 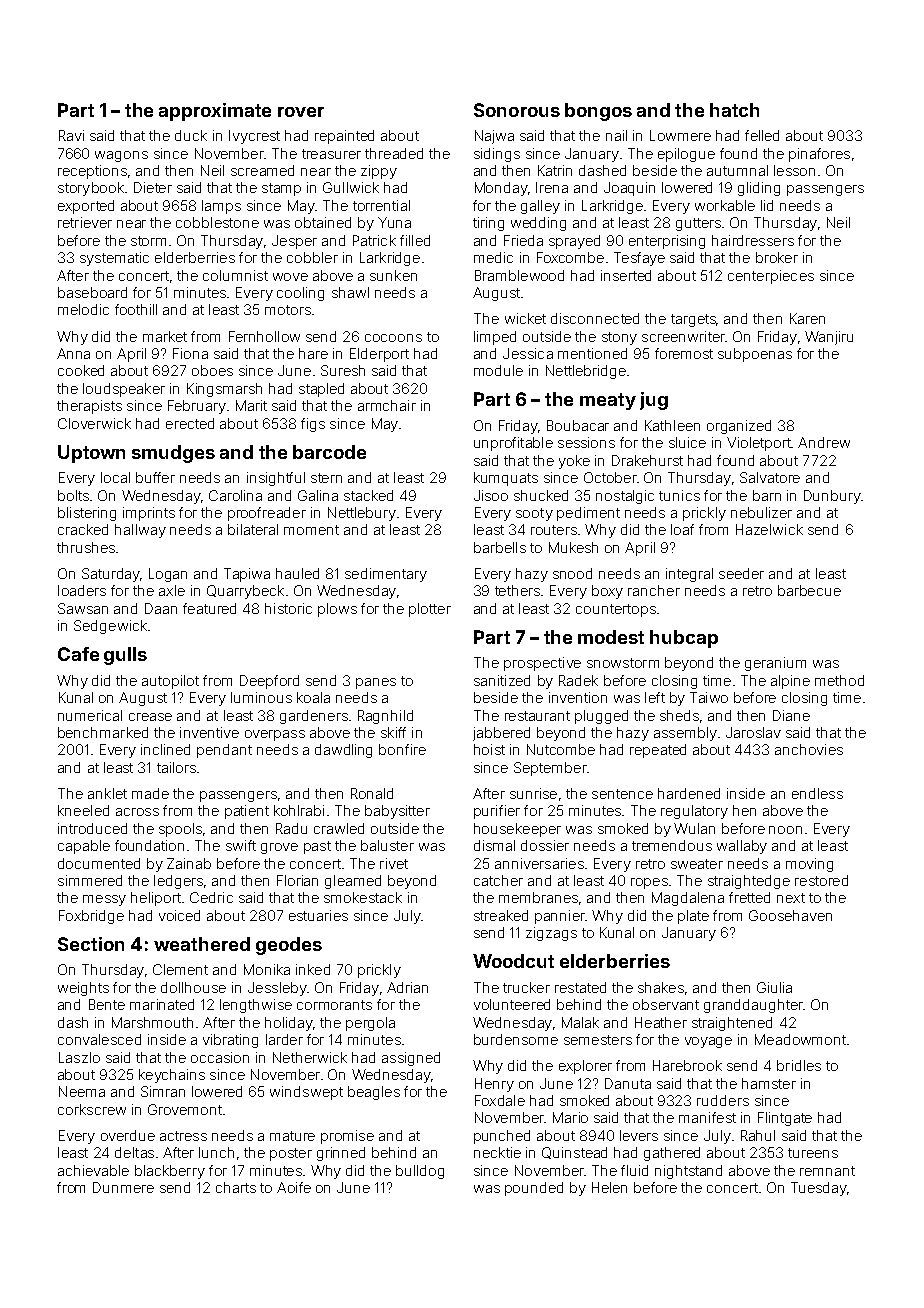 I want to click on Sonorous, so click(x=517, y=110).
